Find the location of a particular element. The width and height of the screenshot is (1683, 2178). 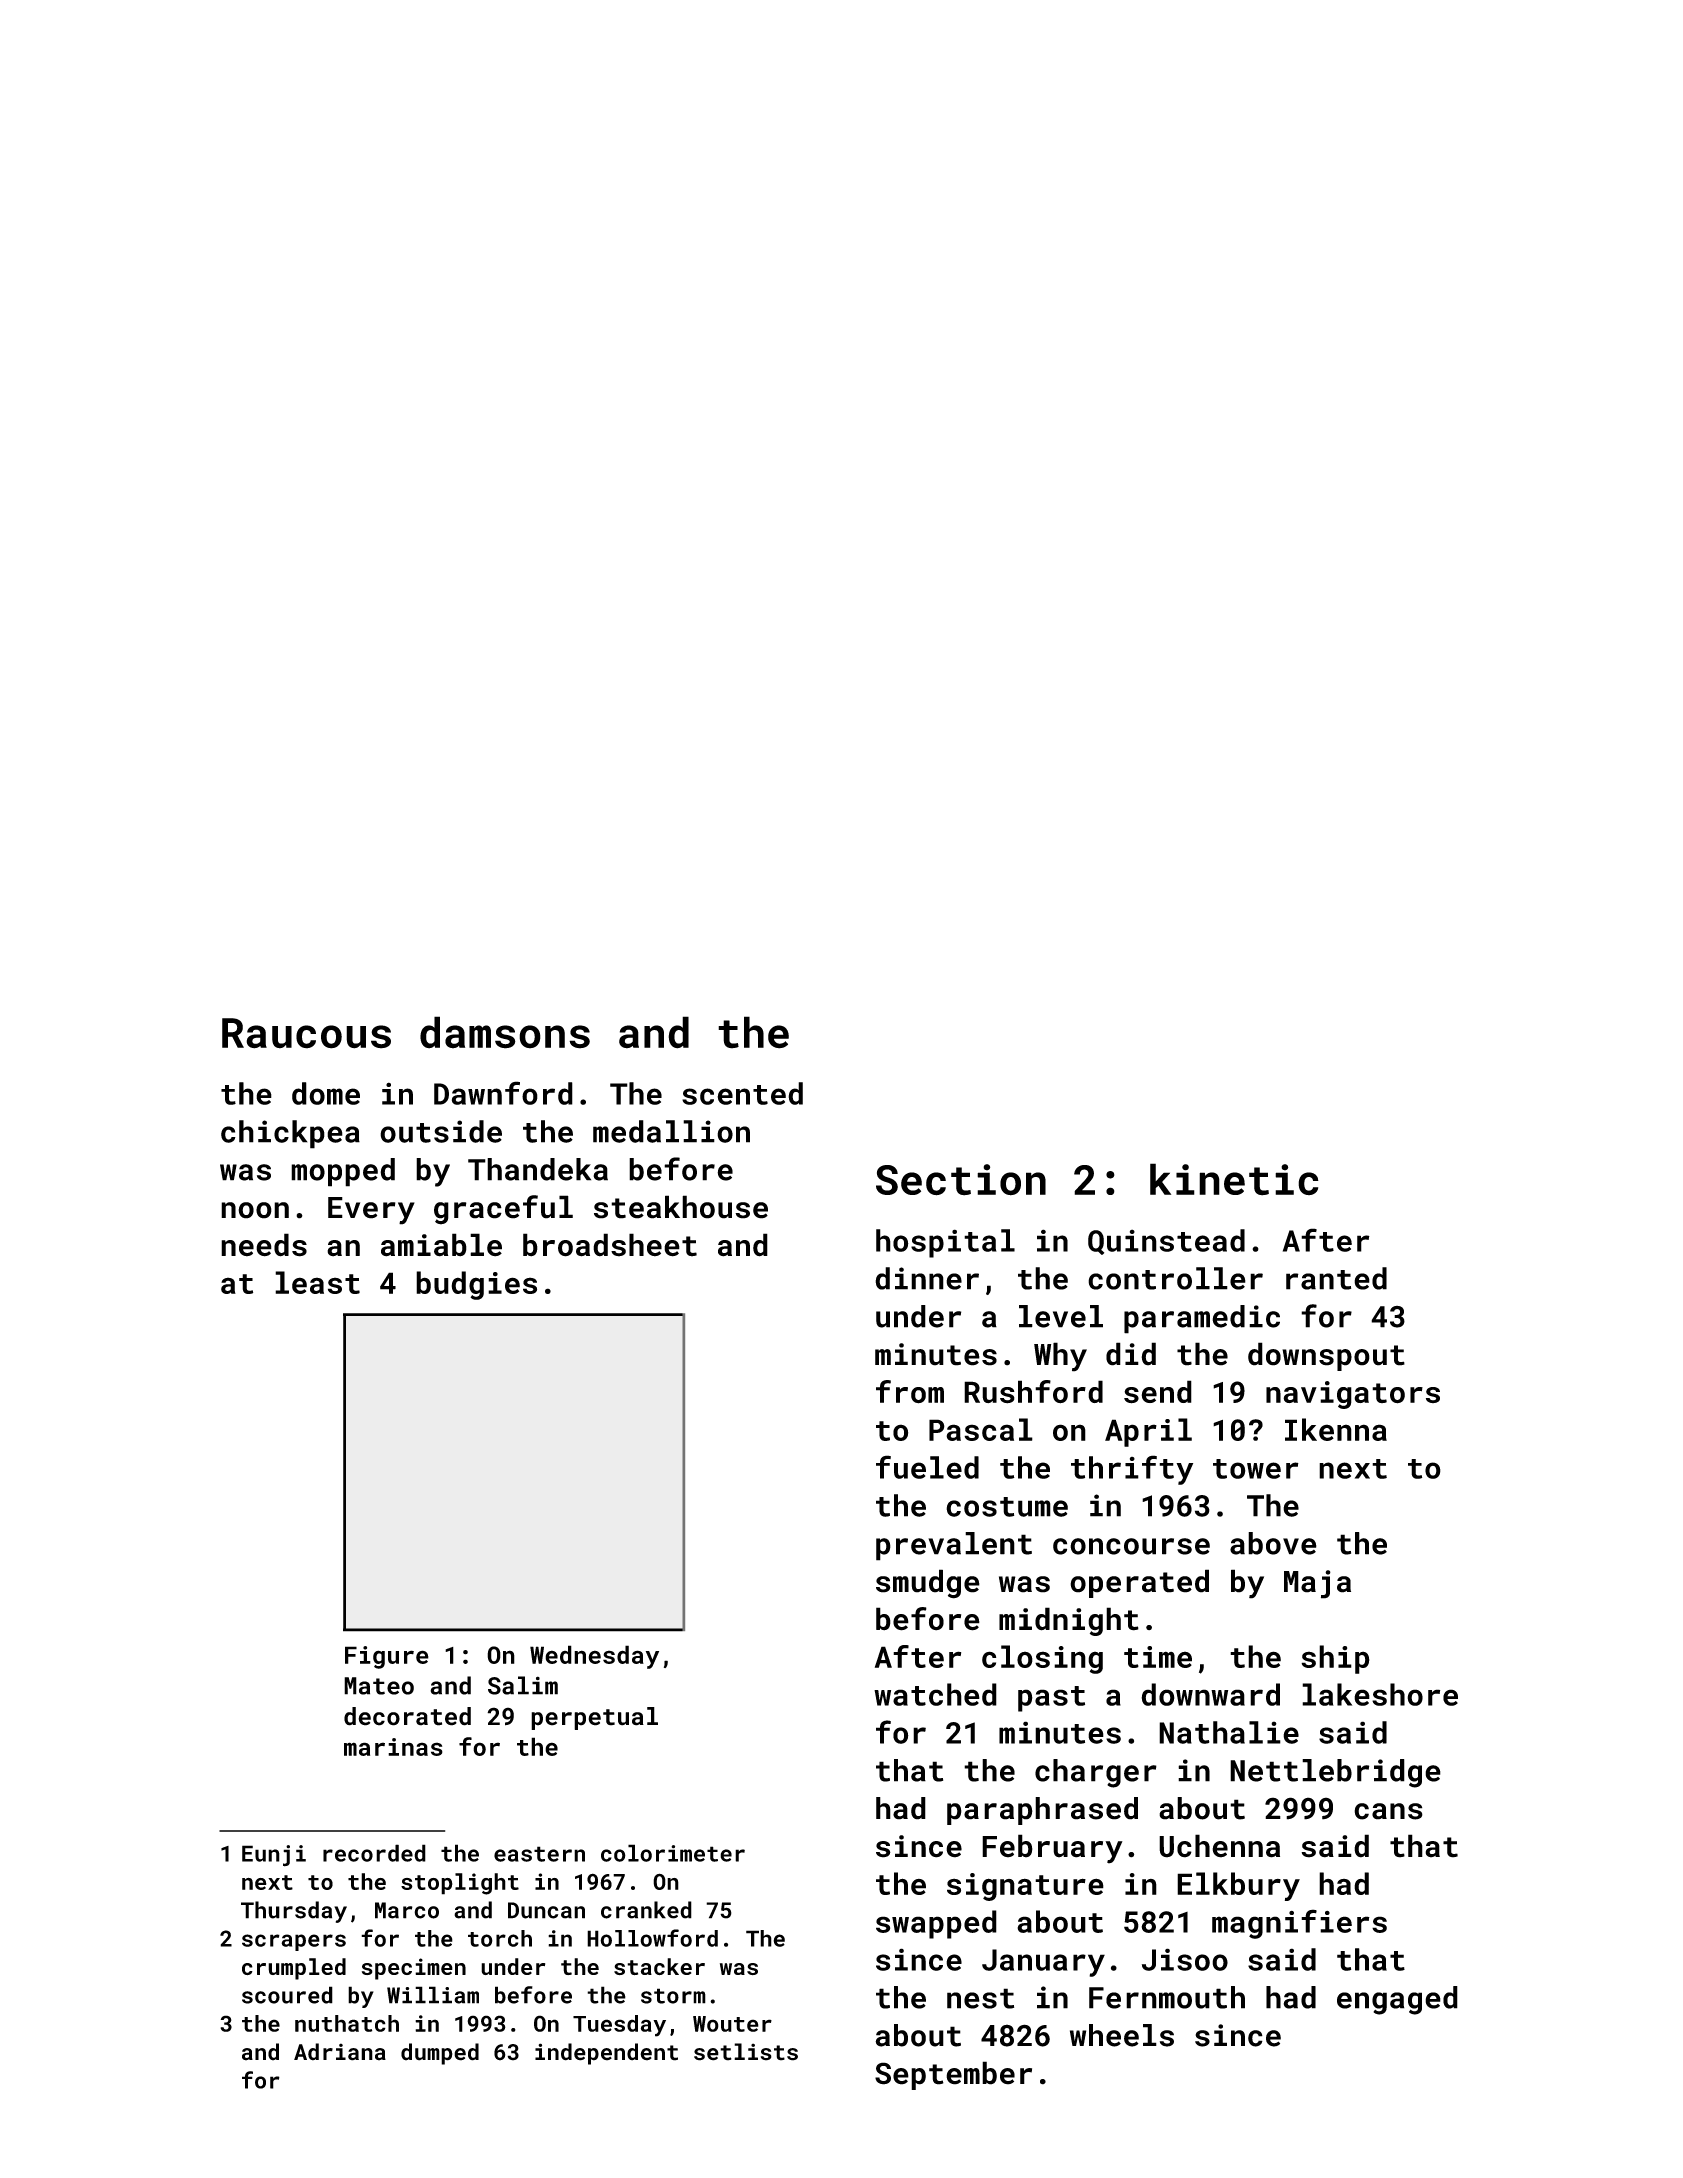

September is located at coordinates (953, 2075).
